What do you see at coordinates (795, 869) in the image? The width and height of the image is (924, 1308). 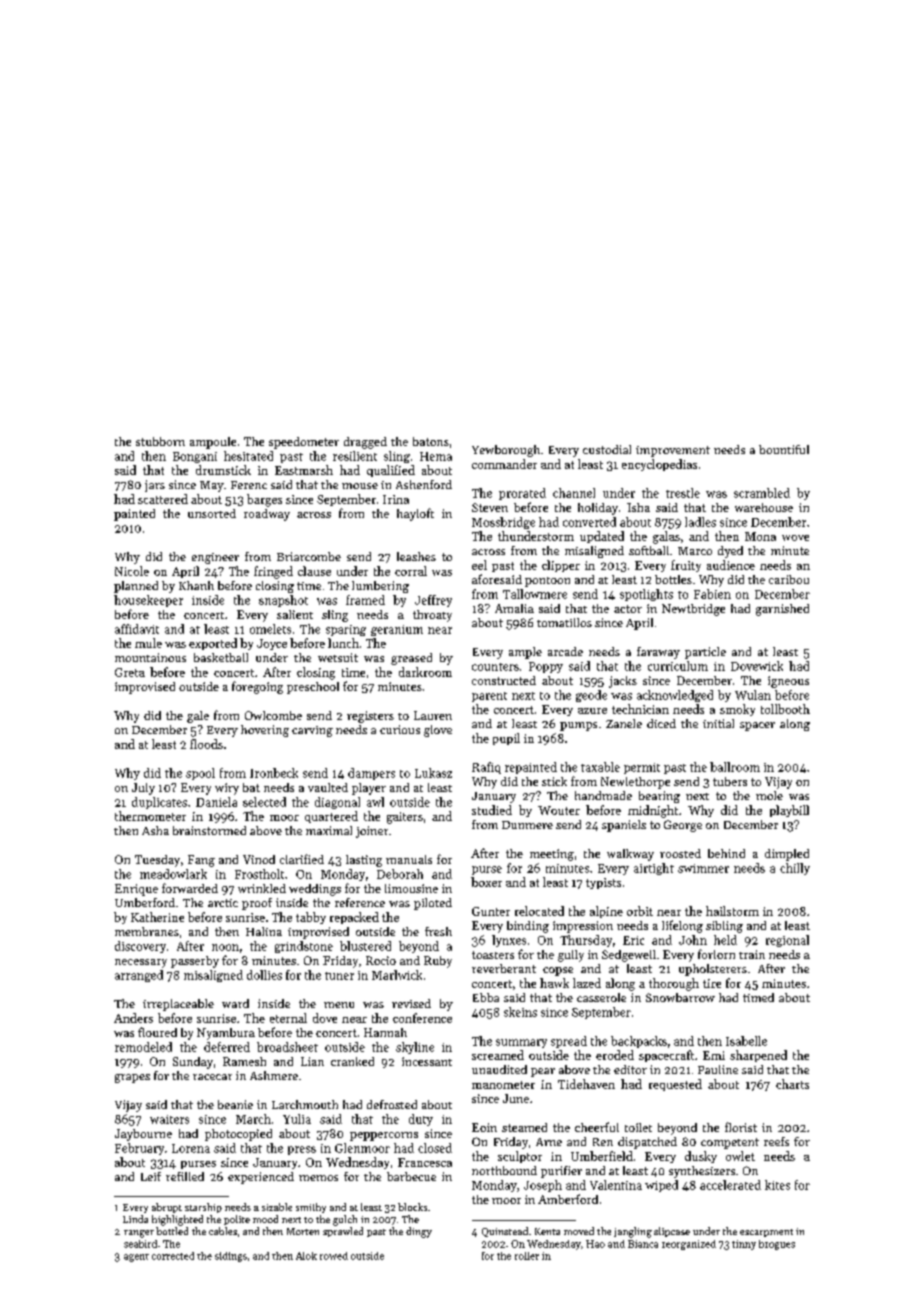 I see `chilly` at bounding box center [795, 869].
